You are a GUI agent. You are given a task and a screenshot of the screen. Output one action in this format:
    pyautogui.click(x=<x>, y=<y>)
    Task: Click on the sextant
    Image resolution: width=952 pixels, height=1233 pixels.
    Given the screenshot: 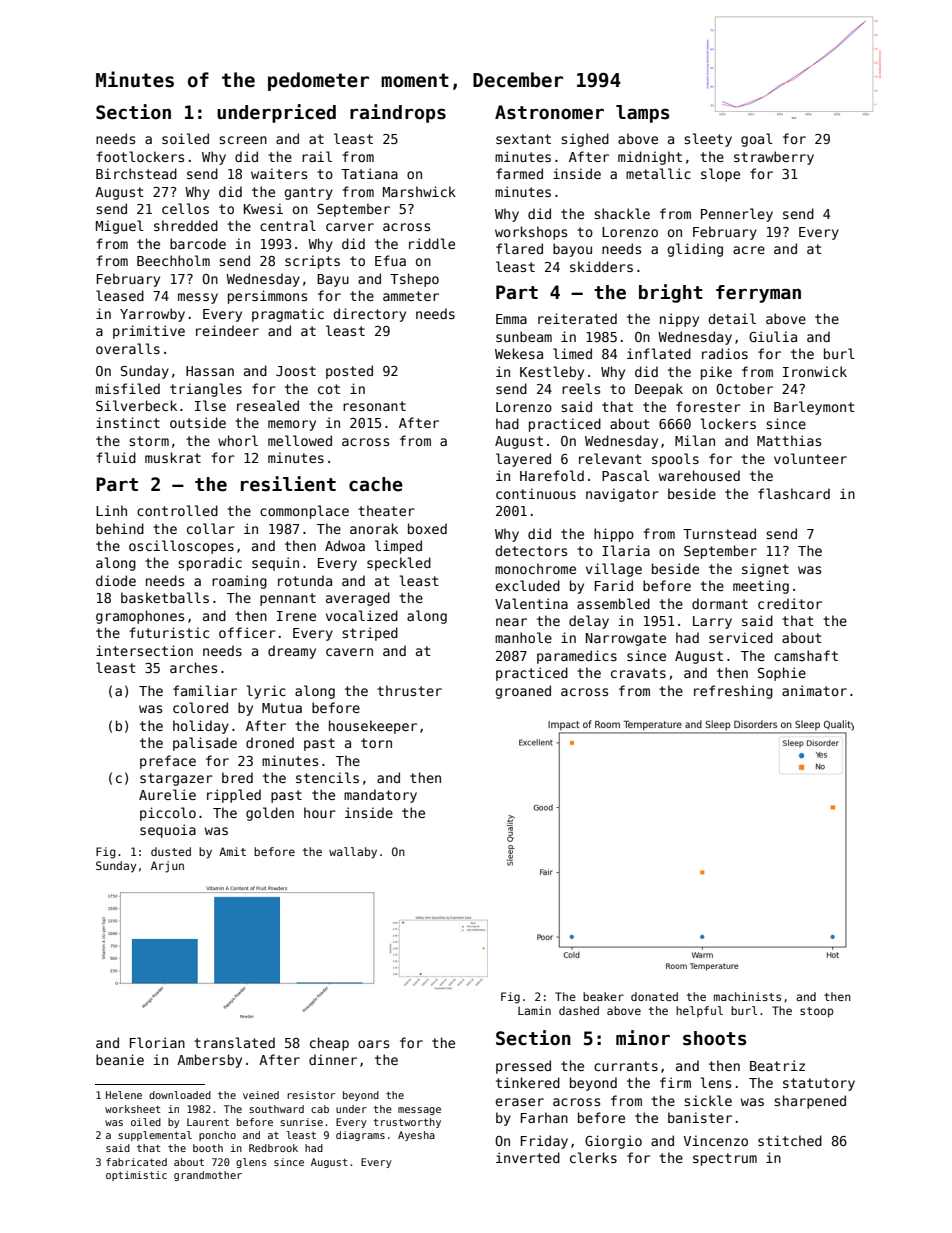 What is the action you would take?
    pyautogui.click(x=523, y=139)
